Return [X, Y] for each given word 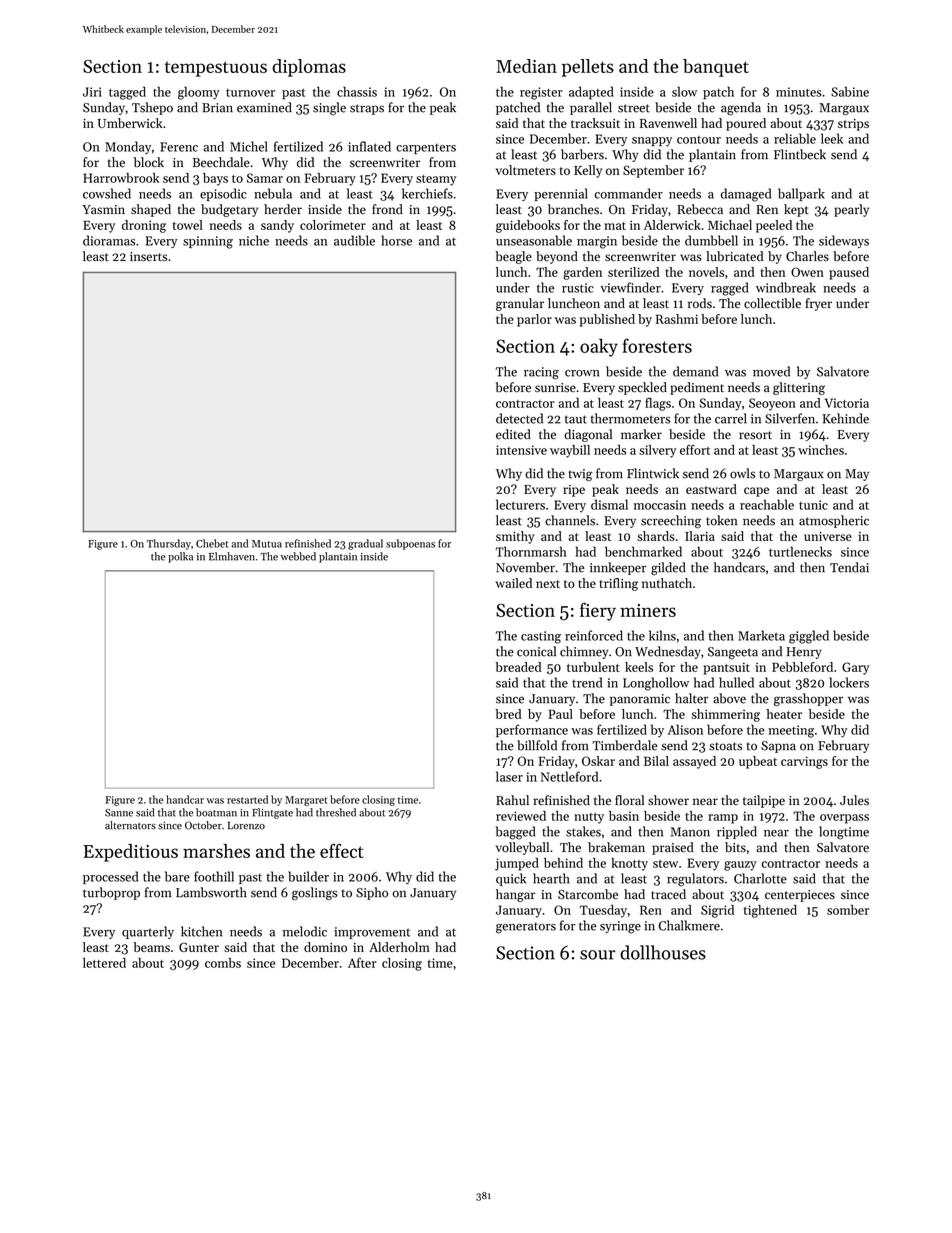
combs [223, 963]
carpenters [426, 148]
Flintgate [272, 813]
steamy [436, 180]
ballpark [801, 194]
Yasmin [103, 209]
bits [735, 847]
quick [511, 879]
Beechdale [221, 162]
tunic [813, 505]
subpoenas [410, 544]
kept [796, 210]
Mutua [267, 544]
